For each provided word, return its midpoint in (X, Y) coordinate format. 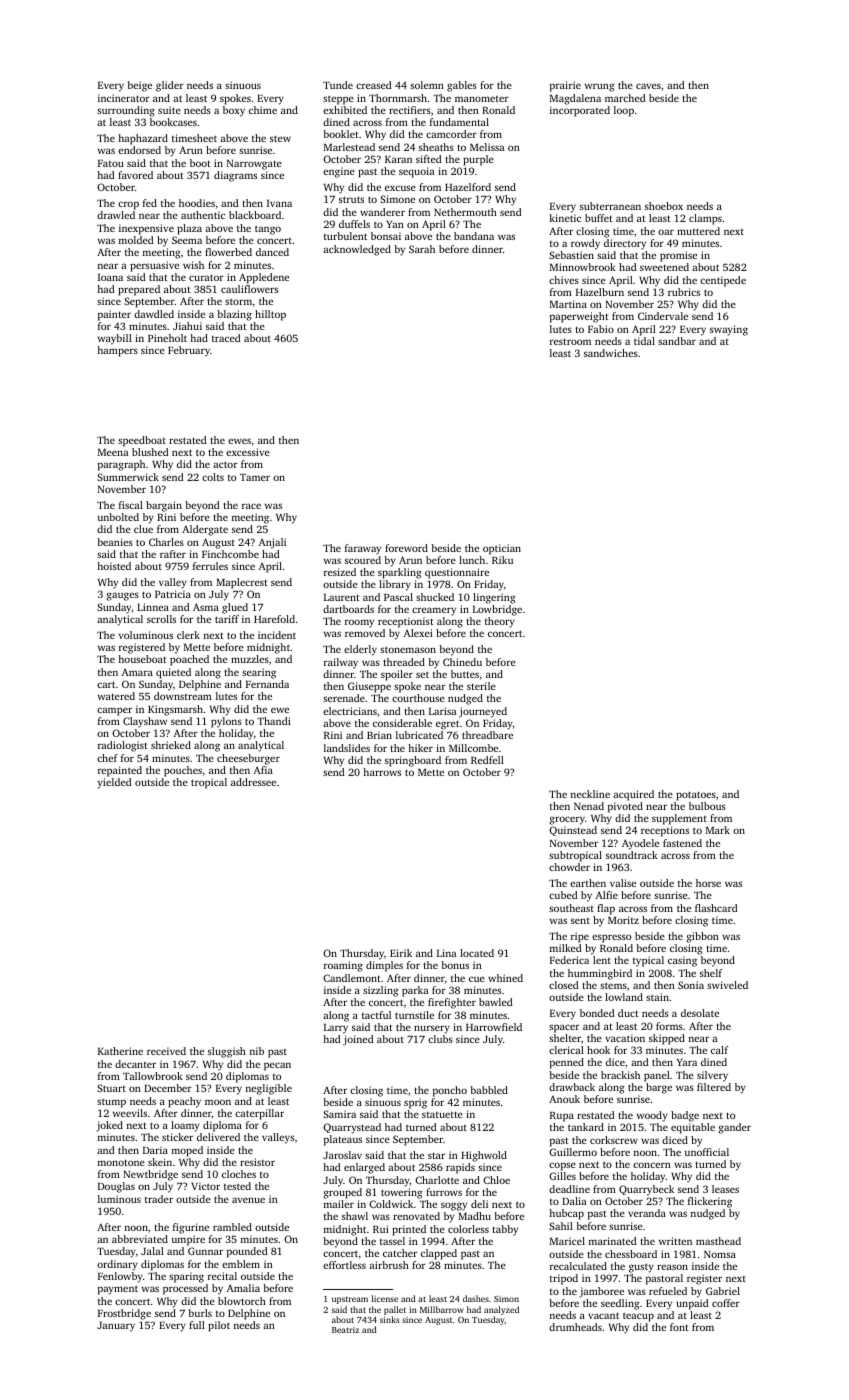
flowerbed (228, 252)
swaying (729, 330)
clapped (439, 1254)
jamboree (601, 1292)
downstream (183, 696)
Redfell (487, 760)
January (116, 1327)
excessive (248, 452)
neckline (590, 794)
